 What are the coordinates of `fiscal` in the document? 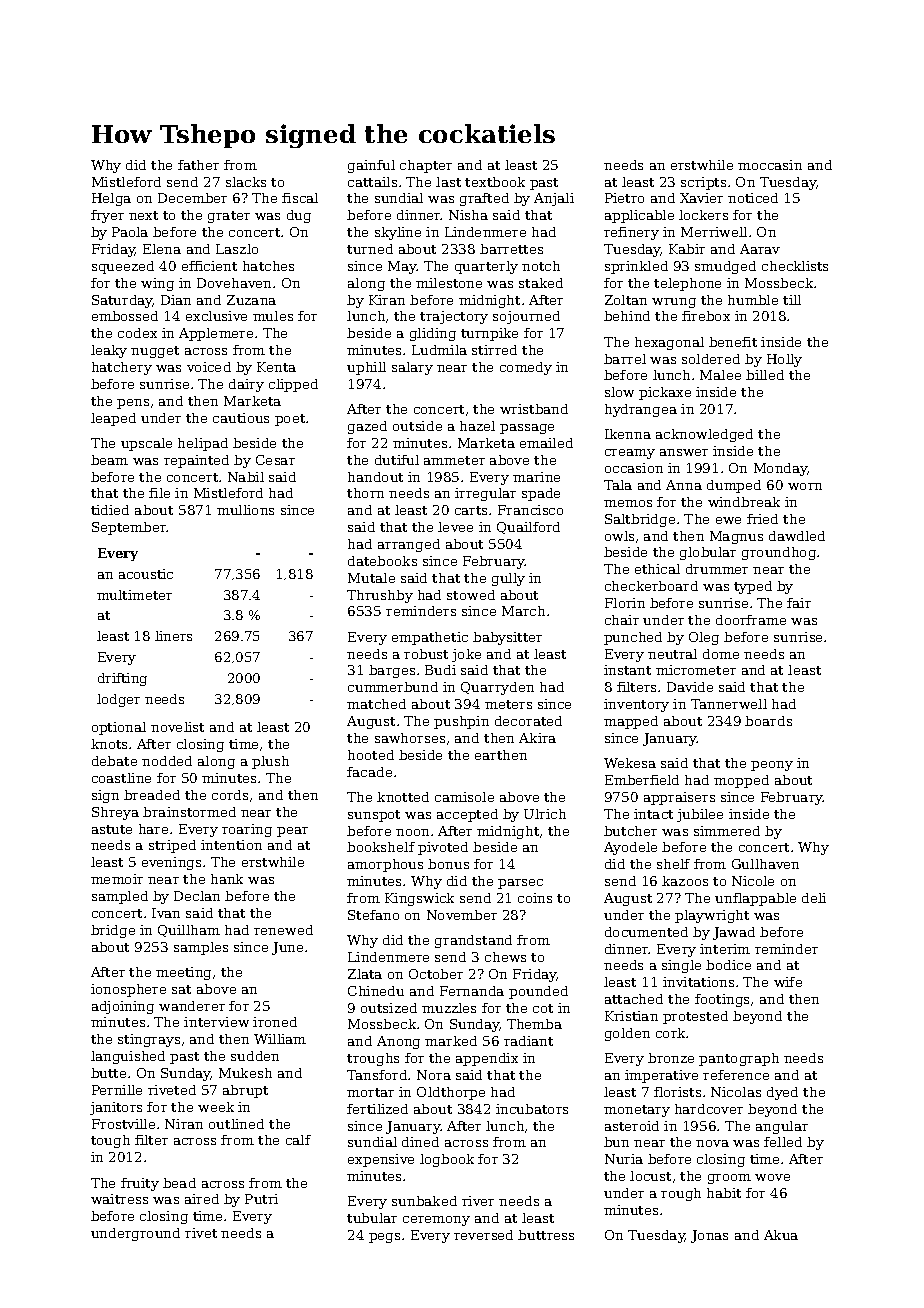 It's located at (300, 198).
